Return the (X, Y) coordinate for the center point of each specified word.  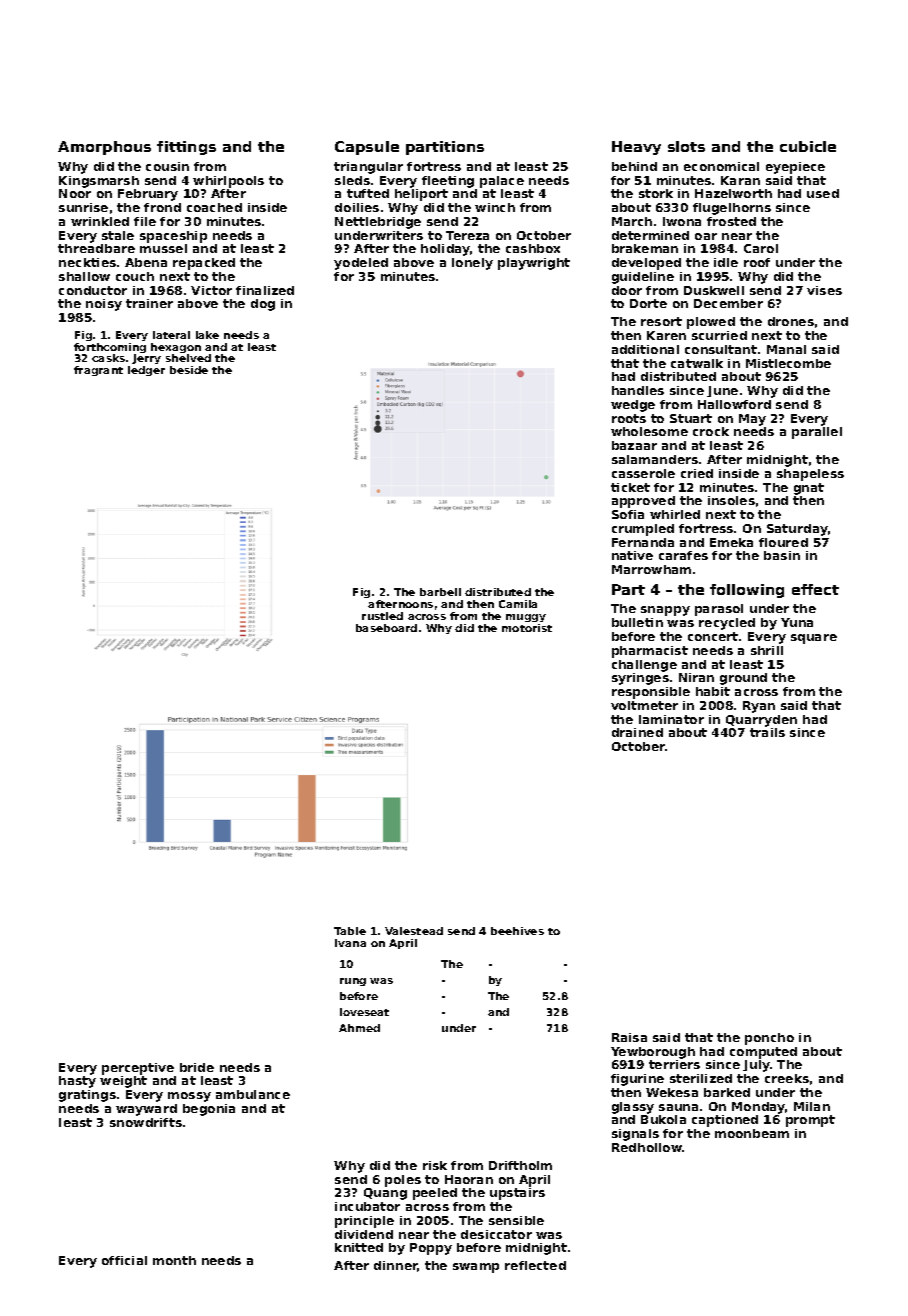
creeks (787, 1078)
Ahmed (359, 1028)
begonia (209, 1110)
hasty (77, 1082)
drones (791, 321)
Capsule (367, 148)
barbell (440, 592)
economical (721, 166)
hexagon (176, 348)
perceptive (138, 1069)
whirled (675, 514)
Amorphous (104, 148)
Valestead (414, 931)
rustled (382, 616)
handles (638, 390)
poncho (769, 1039)
